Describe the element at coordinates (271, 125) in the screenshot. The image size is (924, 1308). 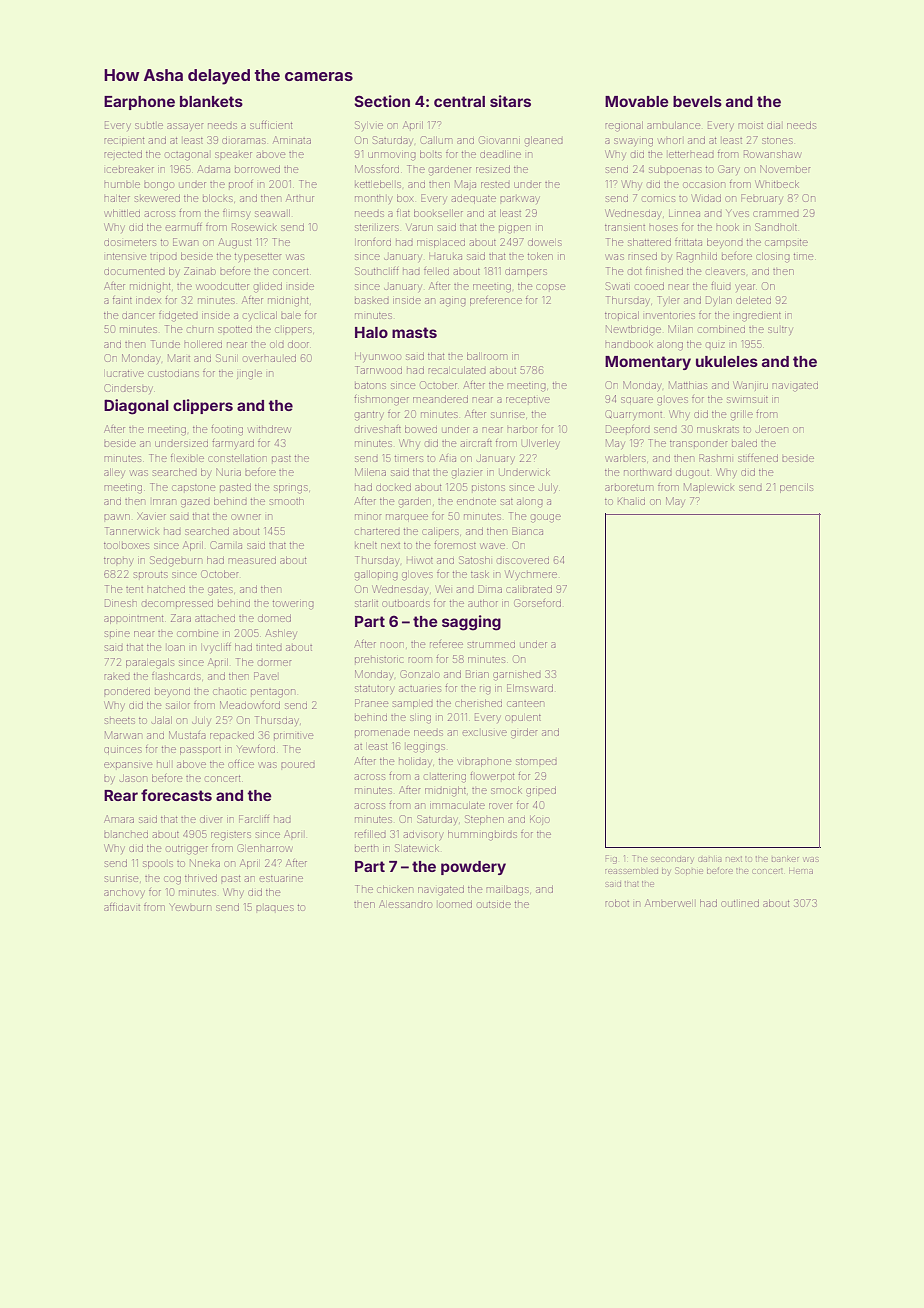
I see `sufficient` at that location.
